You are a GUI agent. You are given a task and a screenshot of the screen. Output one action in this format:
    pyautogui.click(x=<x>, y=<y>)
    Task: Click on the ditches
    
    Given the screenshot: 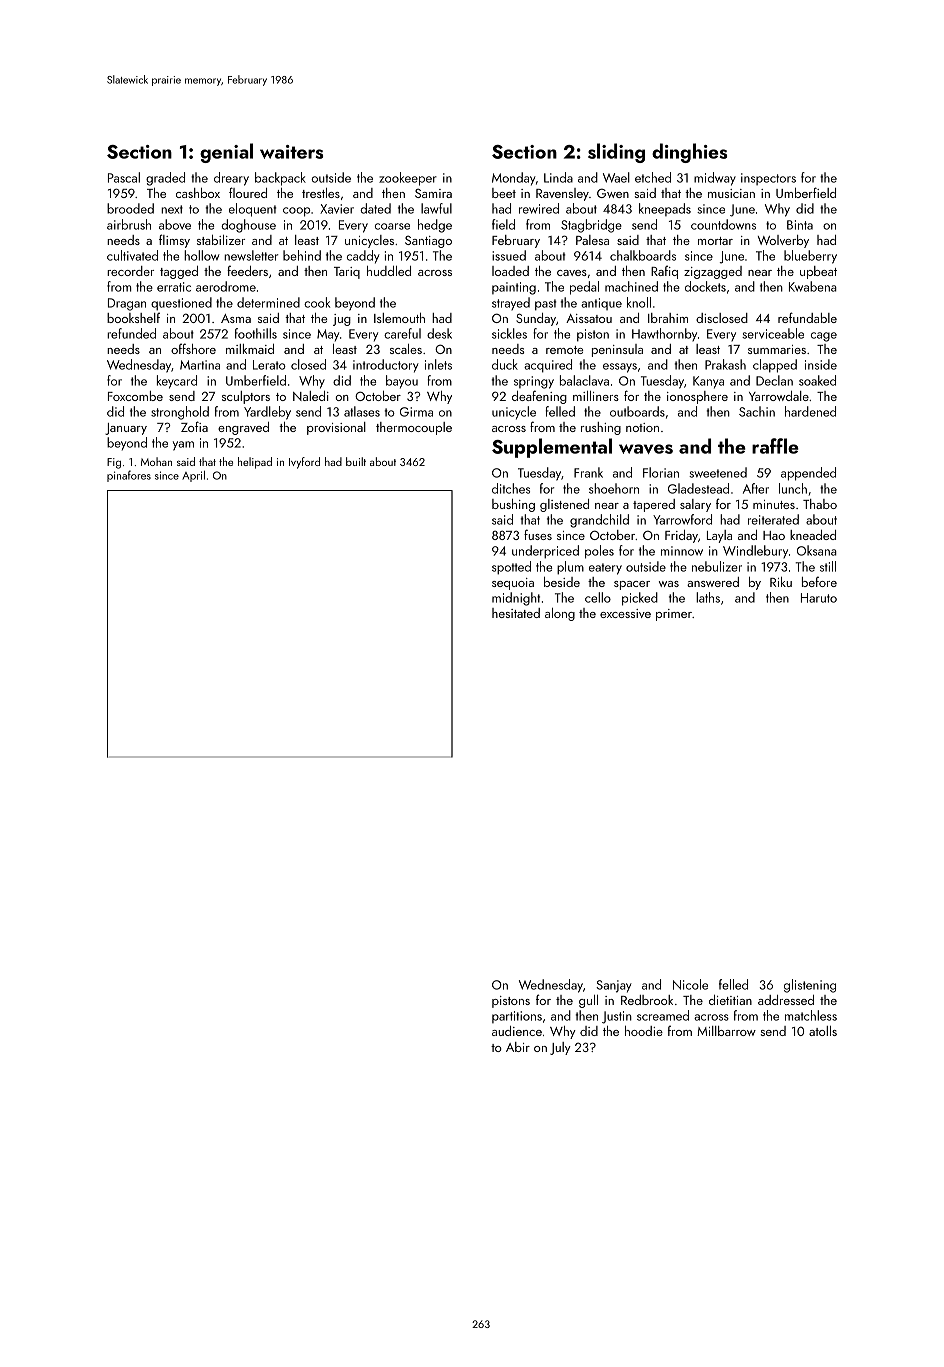 What is the action you would take?
    pyautogui.click(x=511, y=488)
